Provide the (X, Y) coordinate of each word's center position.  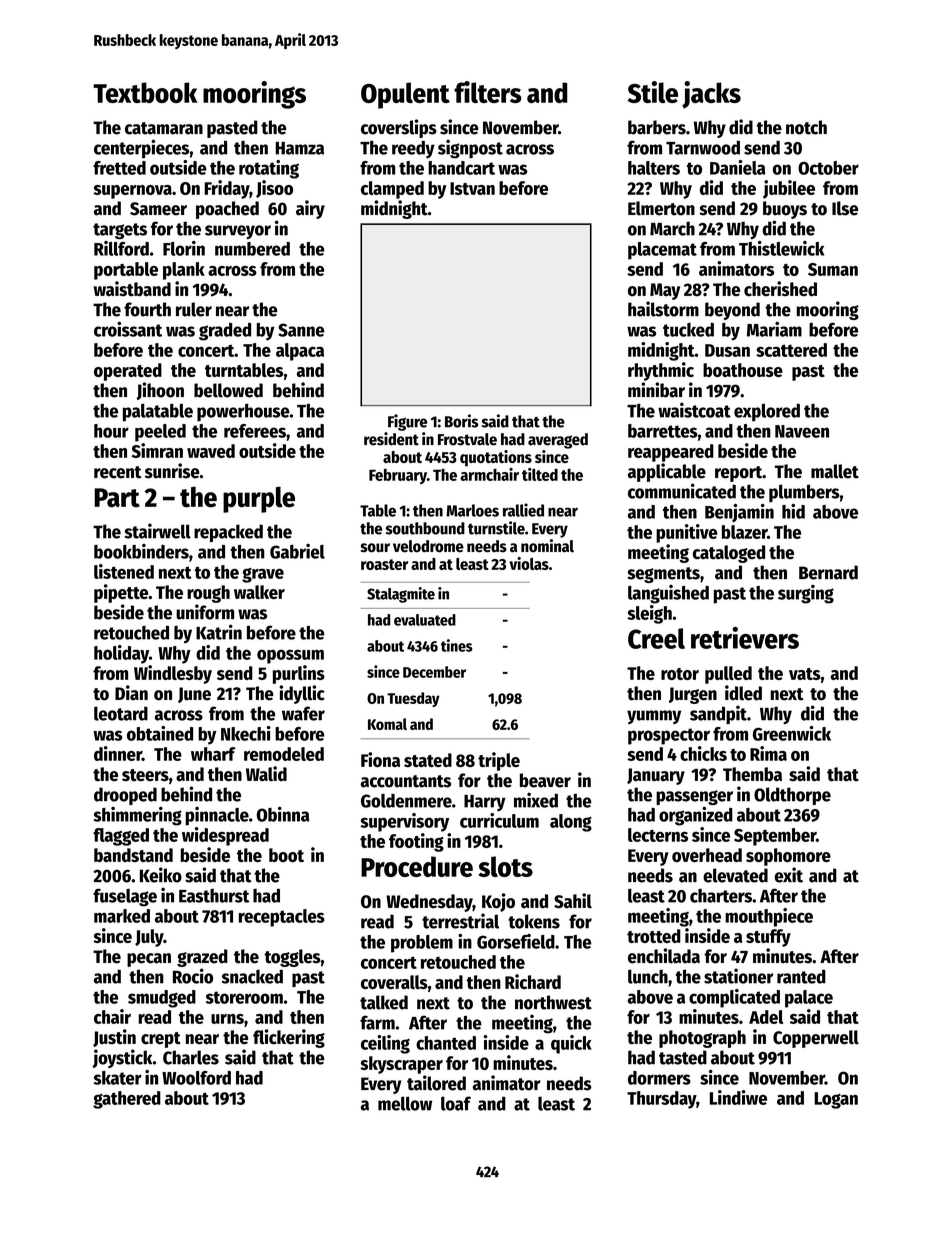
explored (767, 412)
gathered (127, 1100)
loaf (456, 1103)
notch (806, 127)
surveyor (238, 232)
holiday (121, 654)
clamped (392, 190)
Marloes (472, 510)
